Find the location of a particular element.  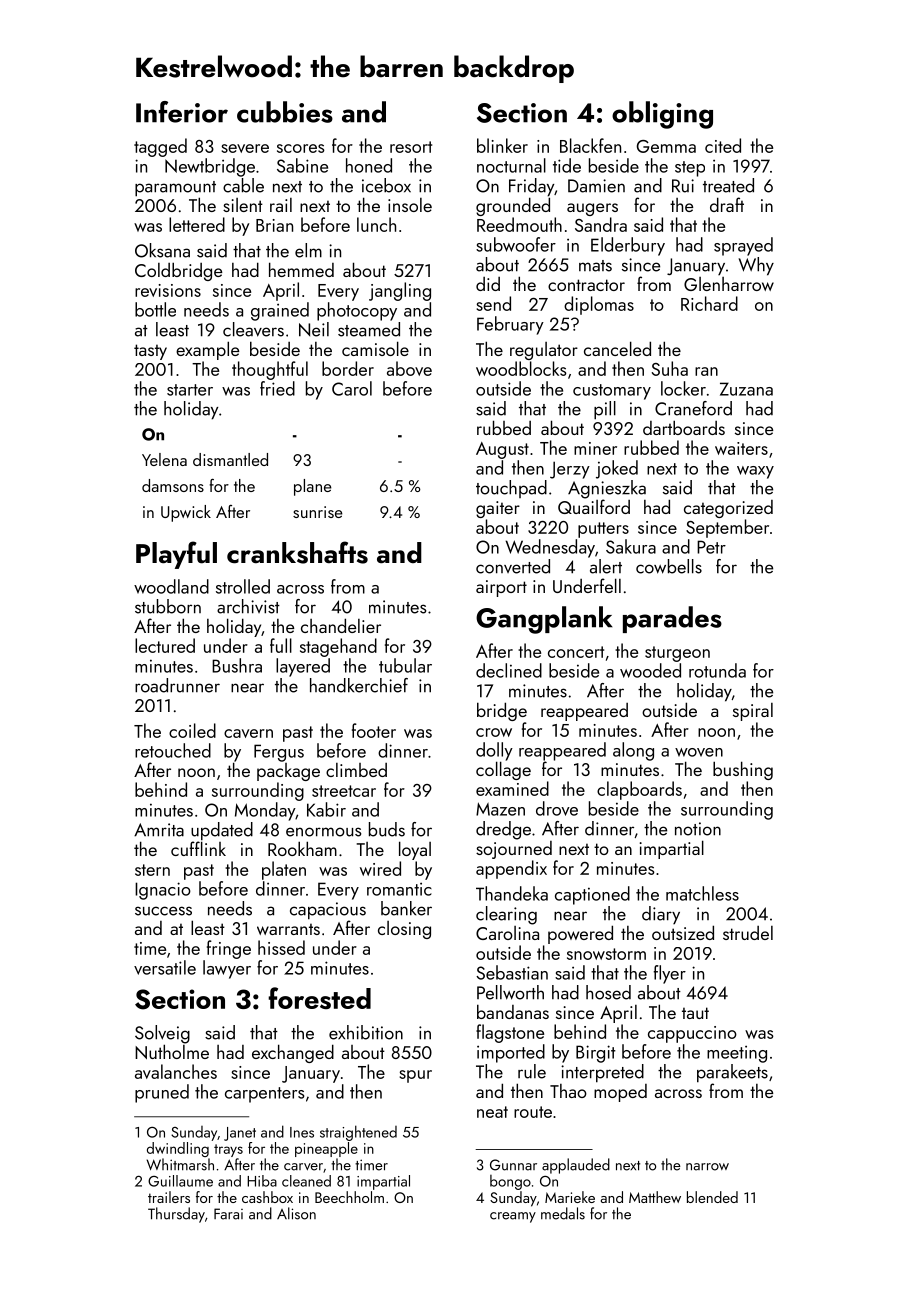

closing is located at coordinates (404, 930).
